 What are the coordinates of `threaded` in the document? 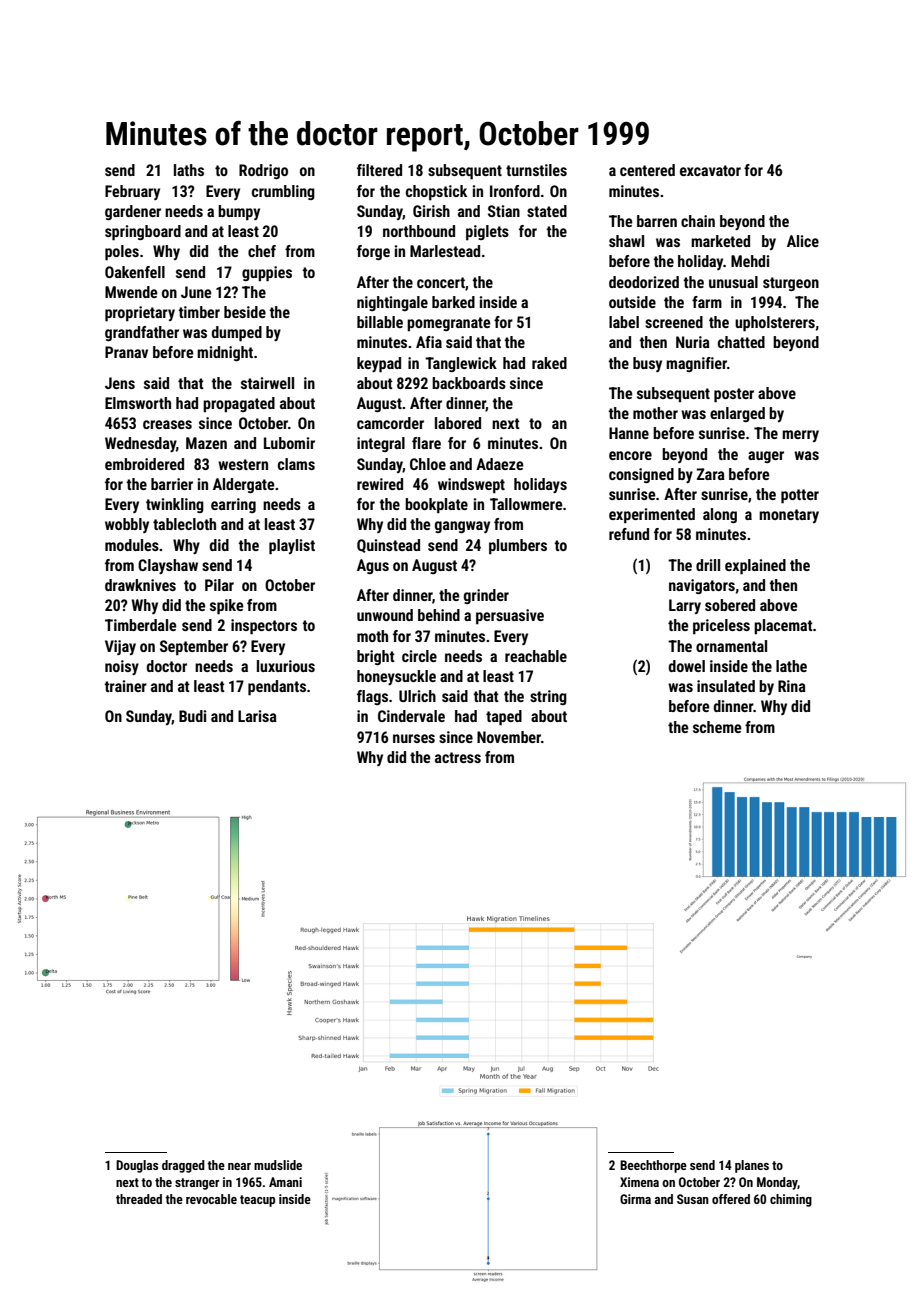 It's located at (139, 1199).
